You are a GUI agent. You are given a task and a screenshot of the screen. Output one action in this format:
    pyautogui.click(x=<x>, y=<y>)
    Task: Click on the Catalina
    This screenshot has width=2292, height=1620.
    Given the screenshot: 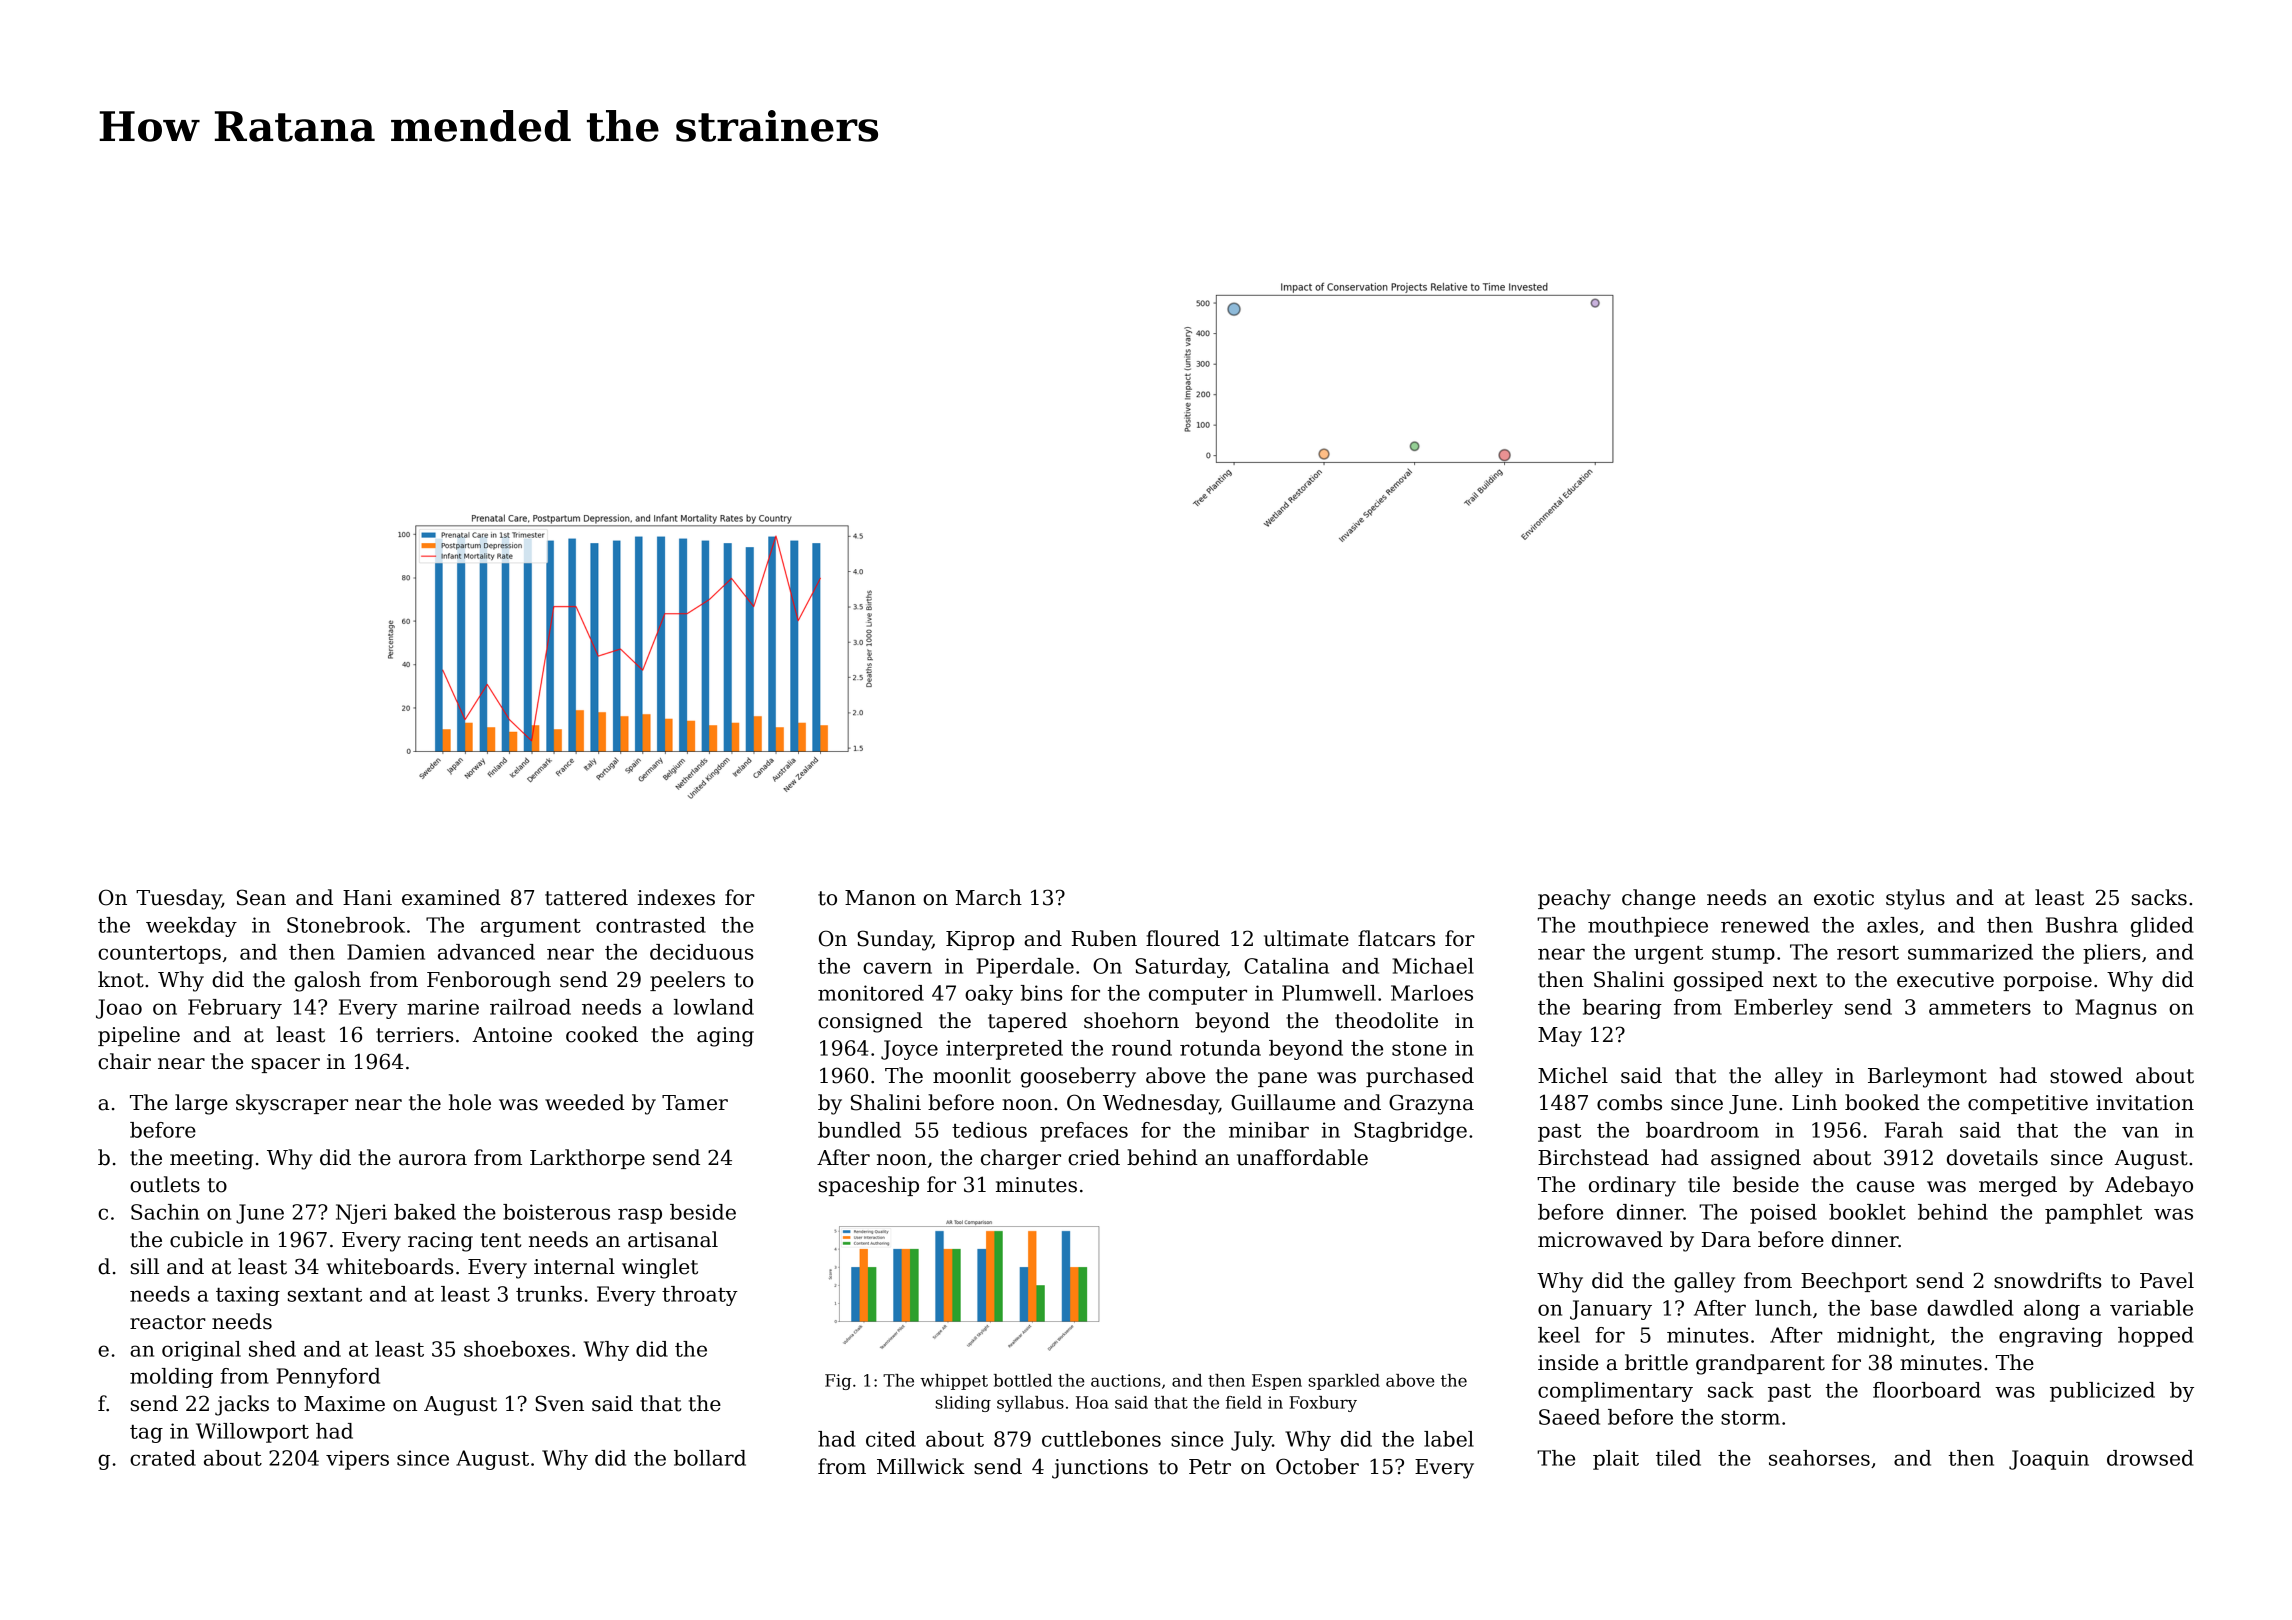 What is the action you would take?
    pyautogui.click(x=1286, y=966)
